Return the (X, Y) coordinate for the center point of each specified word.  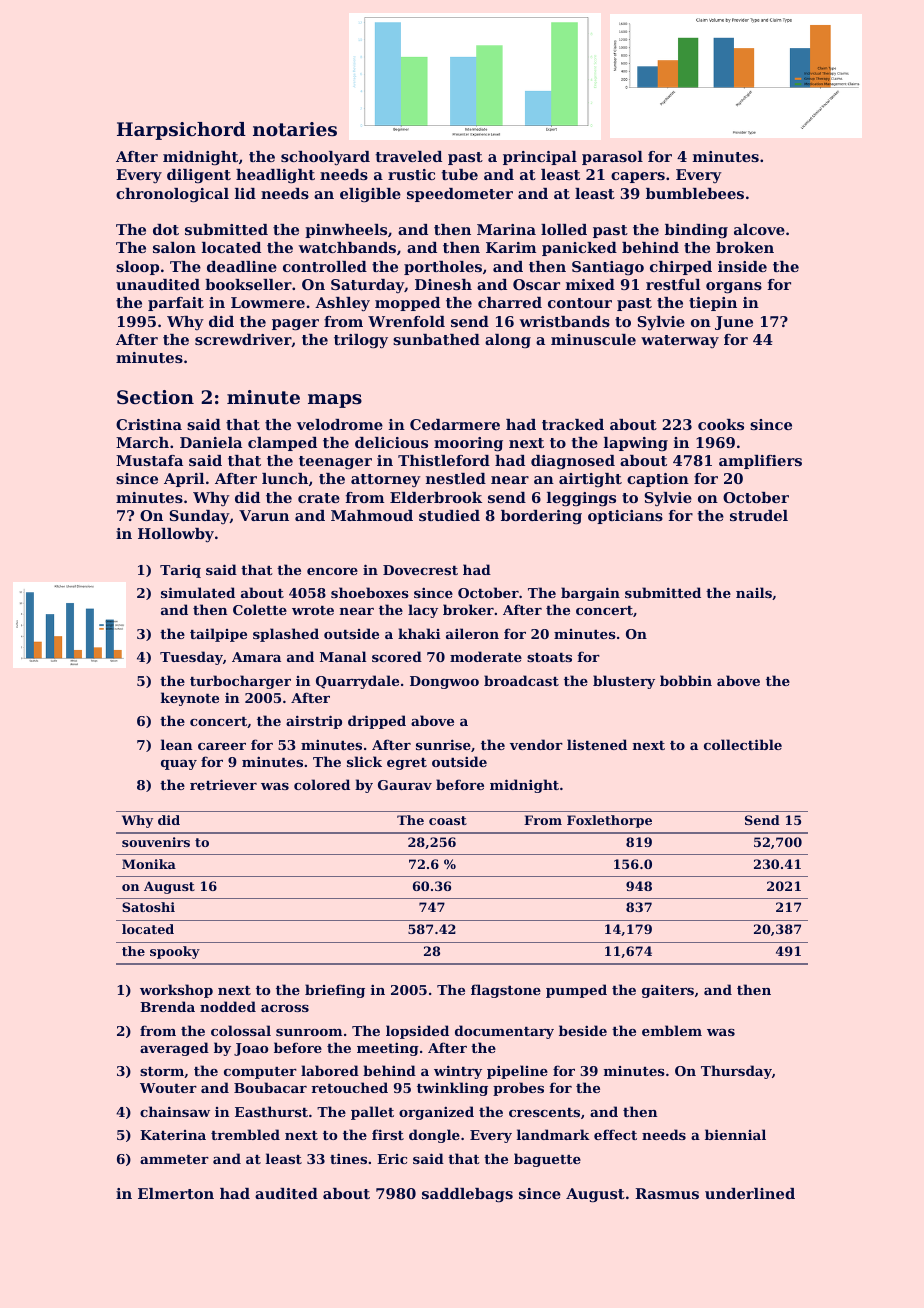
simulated (198, 592)
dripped (377, 722)
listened (597, 744)
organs (734, 288)
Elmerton (176, 1193)
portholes (443, 268)
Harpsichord (181, 131)
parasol (612, 158)
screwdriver (243, 340)
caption (658, 480)
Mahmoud (372, 515)
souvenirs (156, 842)
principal (540, 158)
